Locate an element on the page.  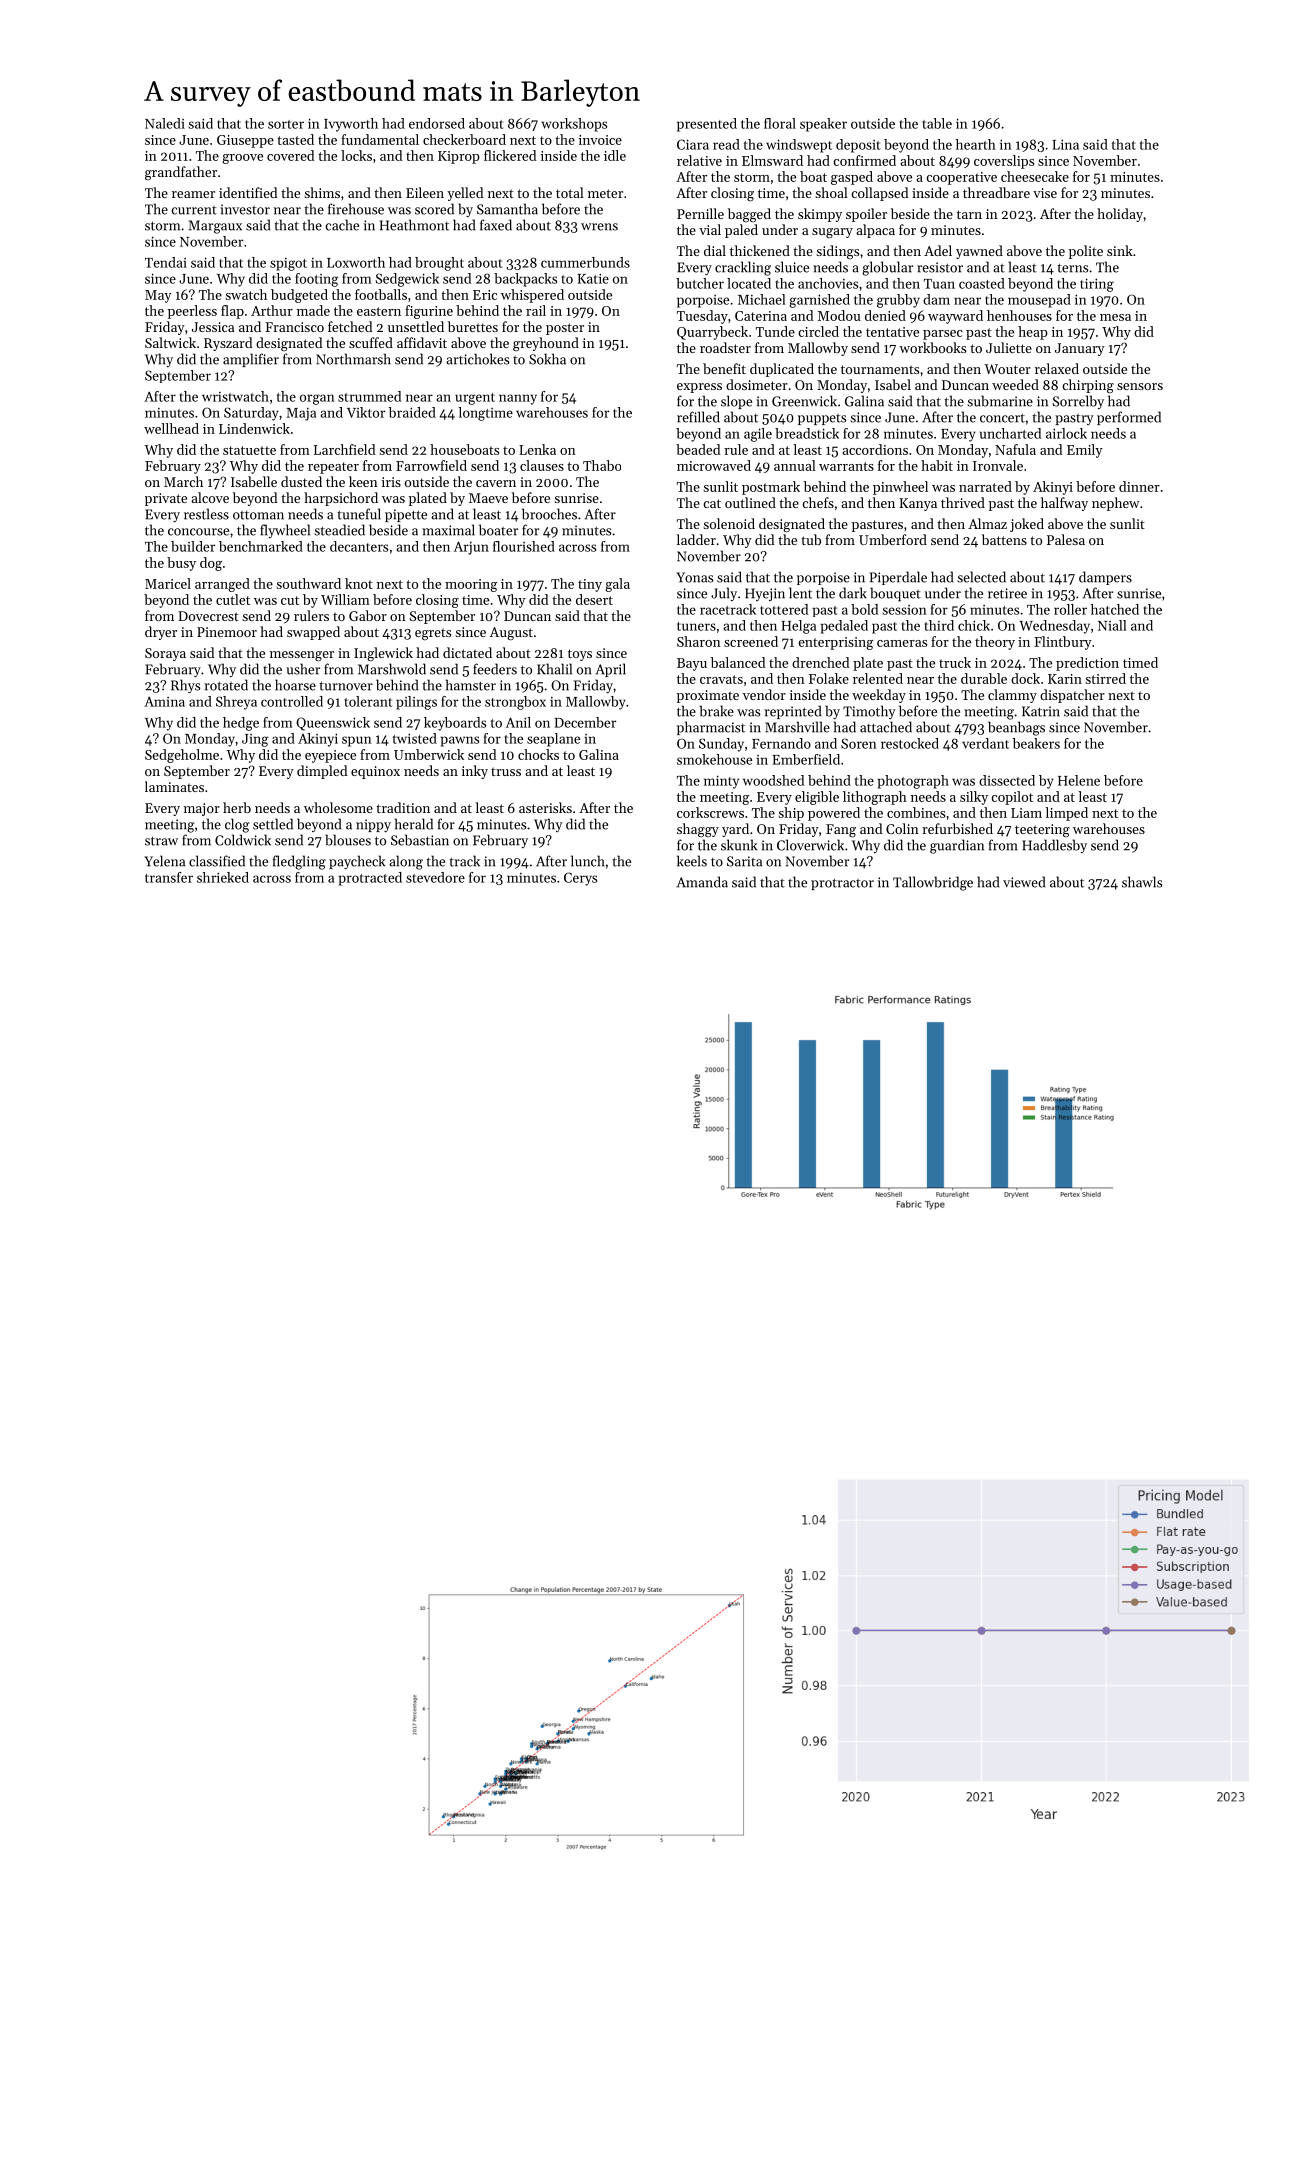
Cerys is located at coordinates (580, 879).
